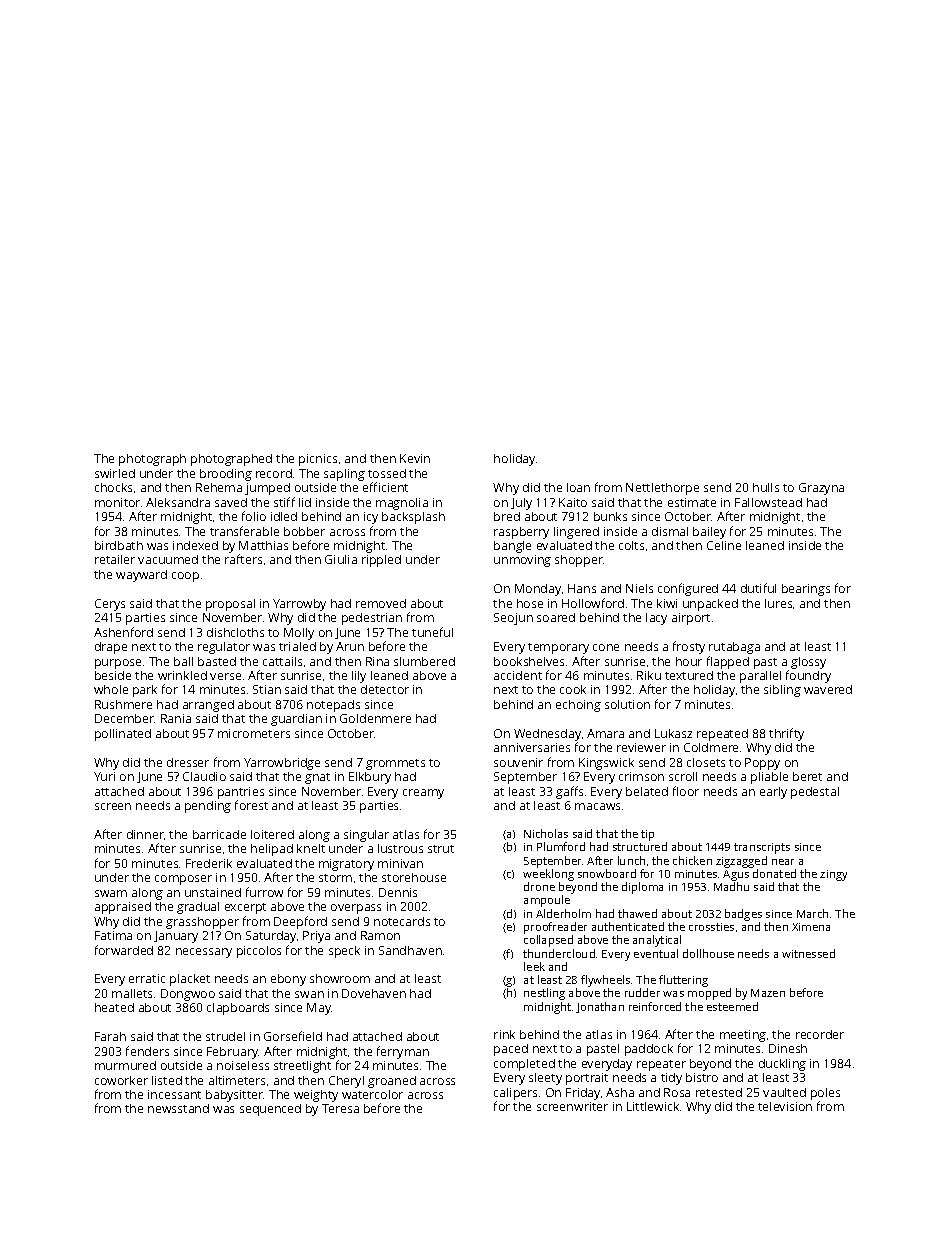 This screenshot has height=1233, width=952. Describe the element at coordinates (583, 1094) in the screenshot. I see `Friday` at that location.
